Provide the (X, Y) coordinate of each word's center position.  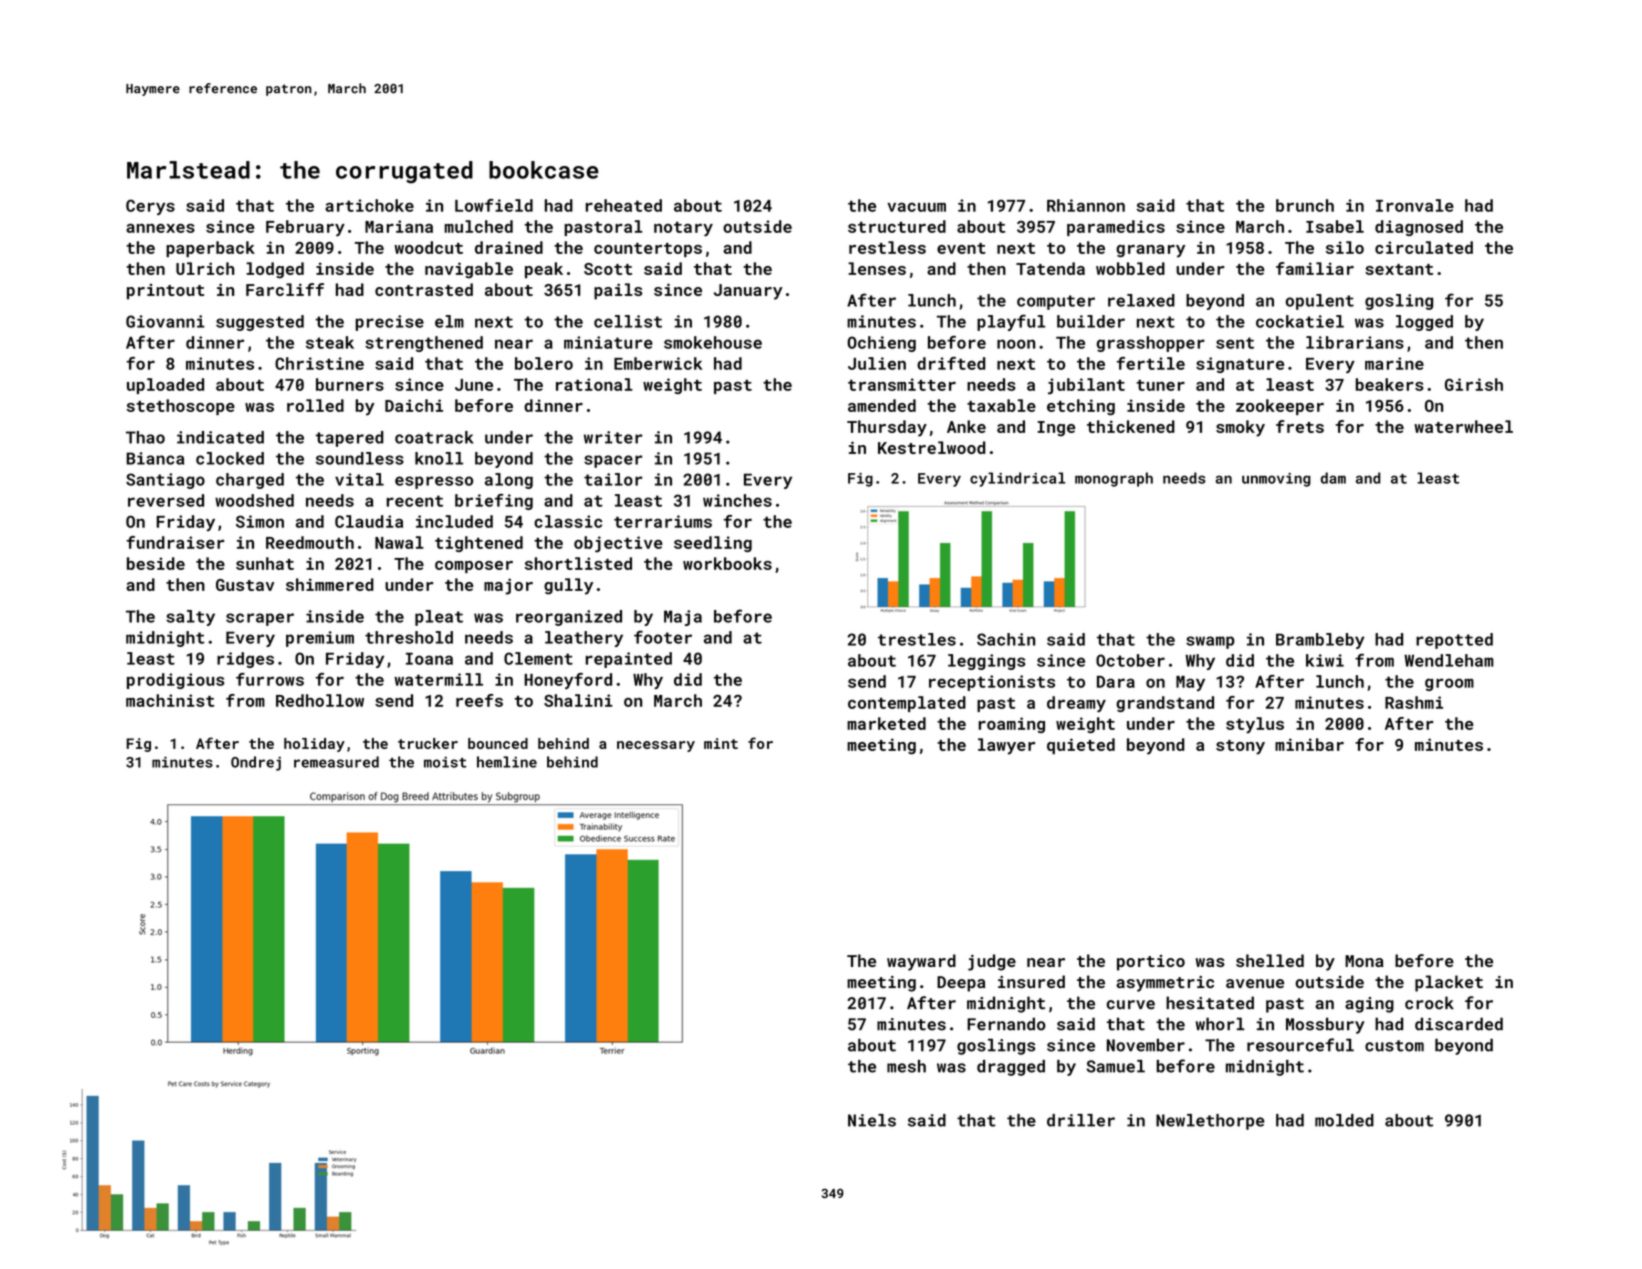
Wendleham (1449, 660)
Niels (872, 1120)
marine (1394, 363)
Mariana (399, 226)
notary (683, 229)
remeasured (336, 762)
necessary (656, 746)
